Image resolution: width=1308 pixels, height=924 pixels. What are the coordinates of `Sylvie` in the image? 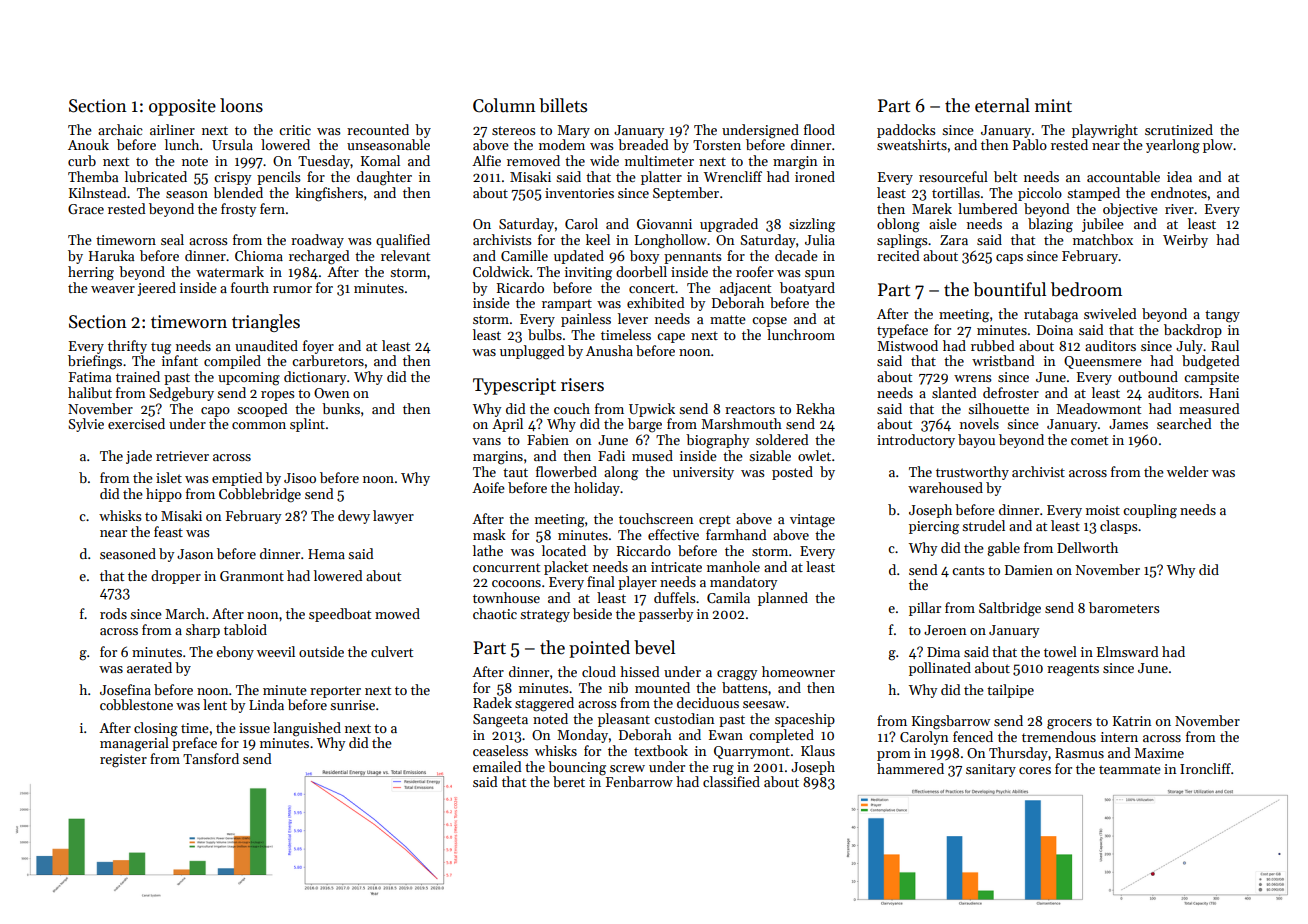 It's located at (86, 425).
